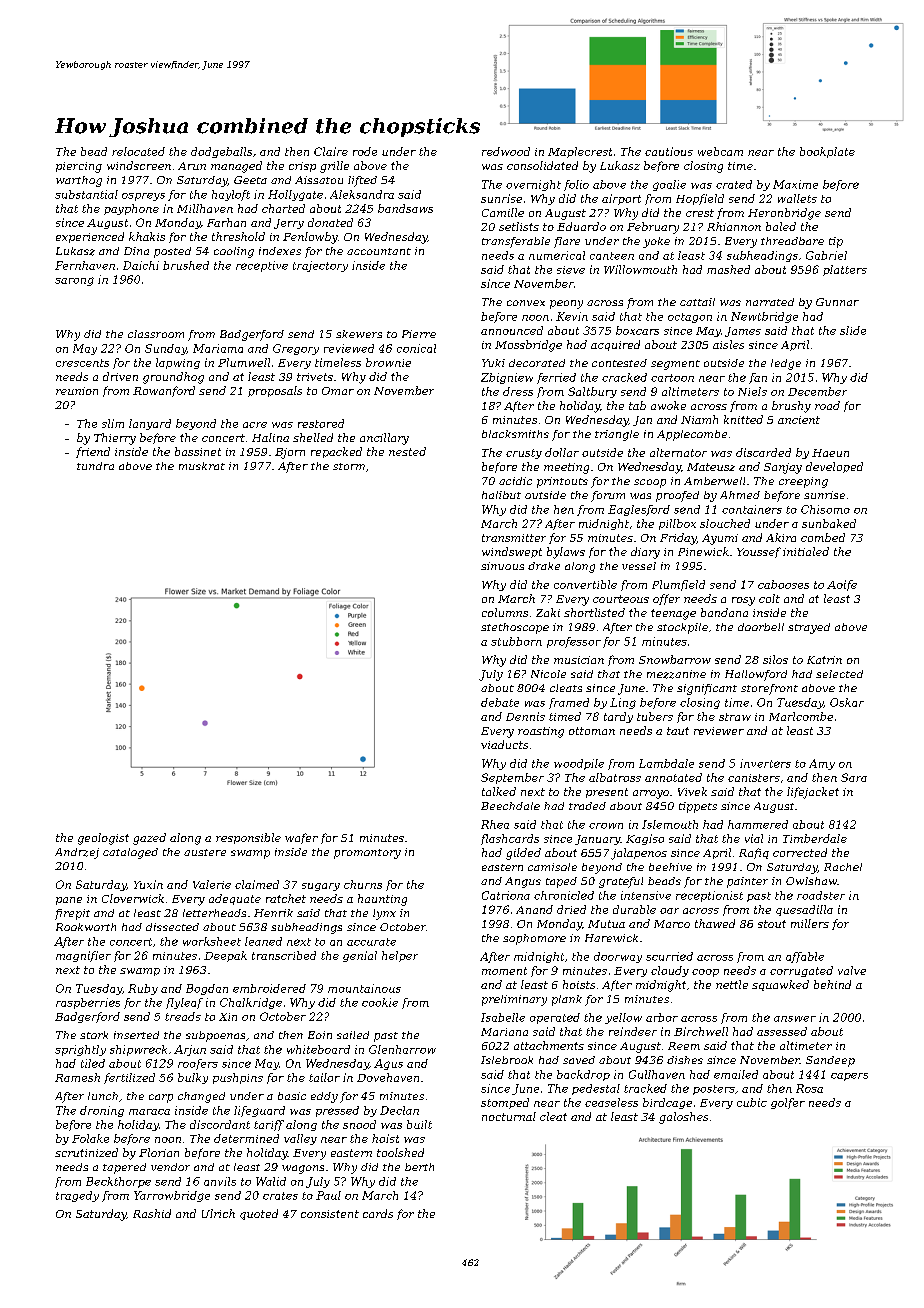  Describe the element at coordinates (419, 1167) in the screenshot. I see `berth` at that location.
